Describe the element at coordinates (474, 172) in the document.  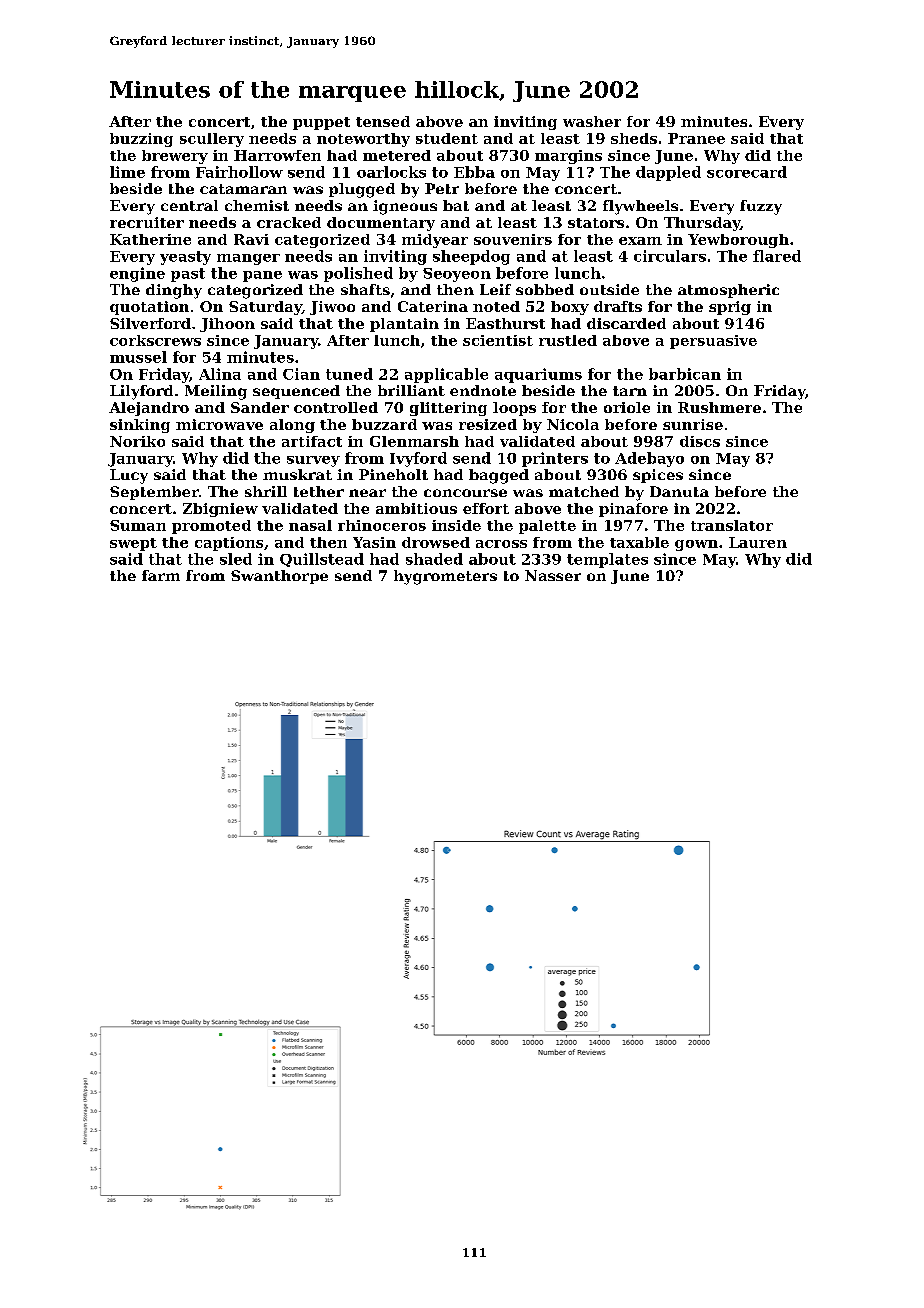
I see `Ebba` at that location.
